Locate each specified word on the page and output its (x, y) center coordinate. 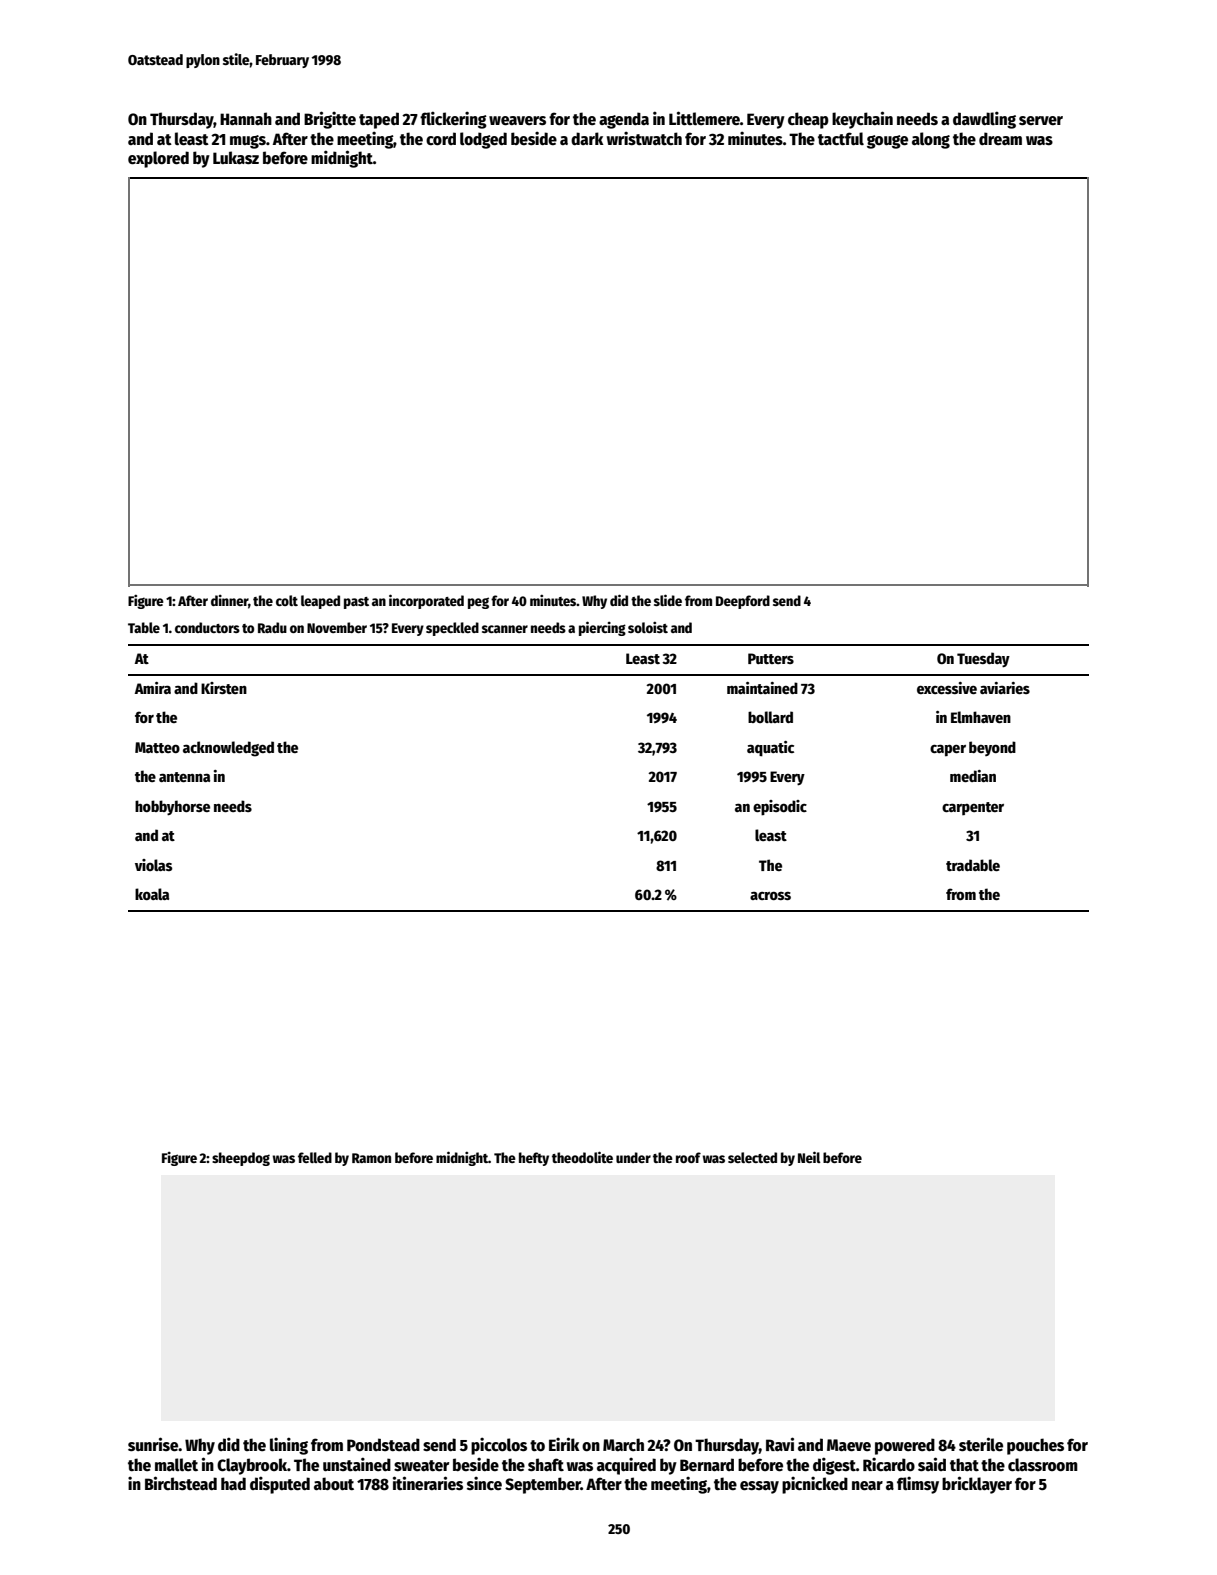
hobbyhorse (172, 808)
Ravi (780, 1444)
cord (441, 139)
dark (587, 138)
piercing (602, 628)
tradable (973, 865)
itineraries (428, 1483)
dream (1000, 138)
